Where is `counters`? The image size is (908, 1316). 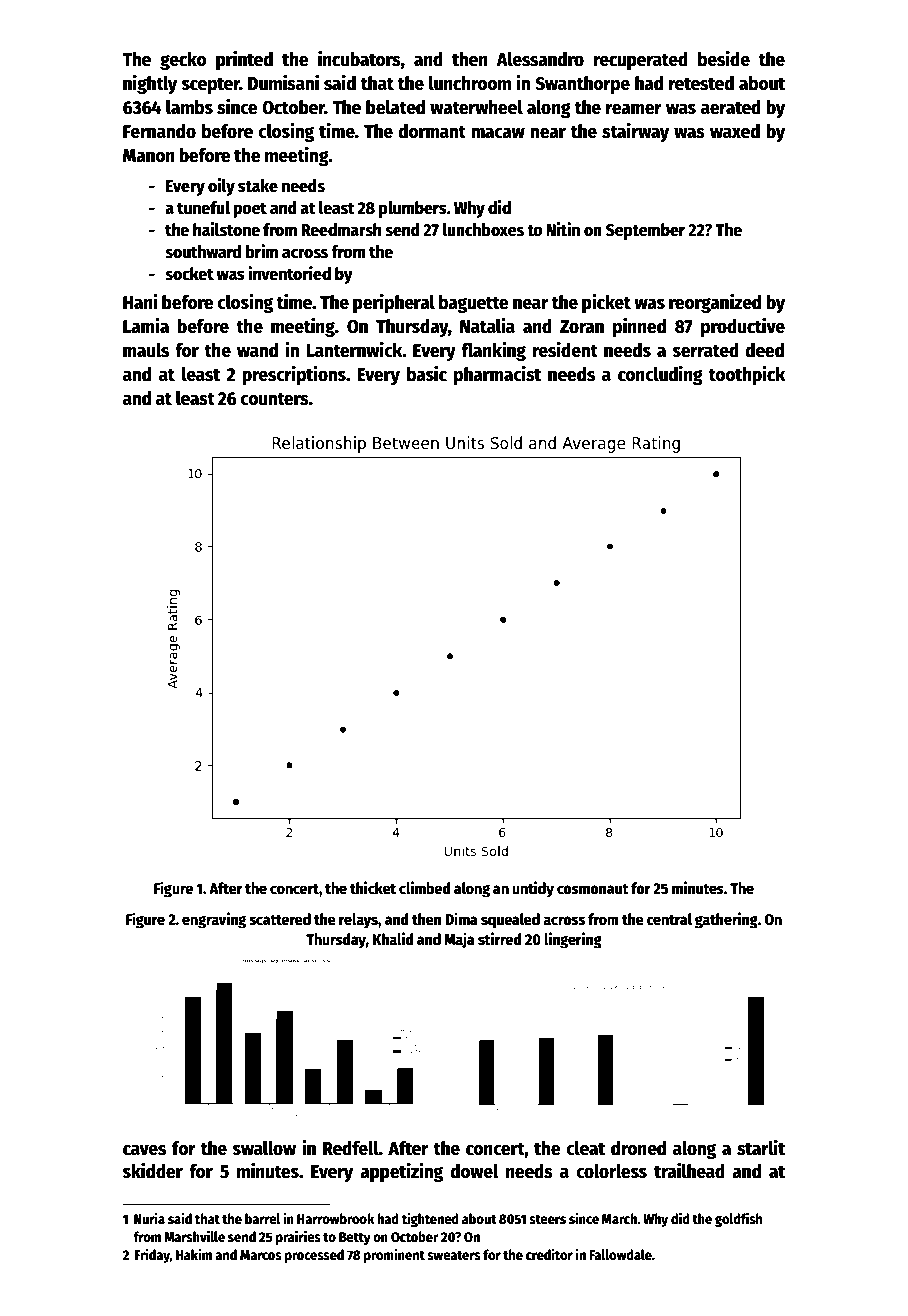 counters is located at coordinates (274, 399).
